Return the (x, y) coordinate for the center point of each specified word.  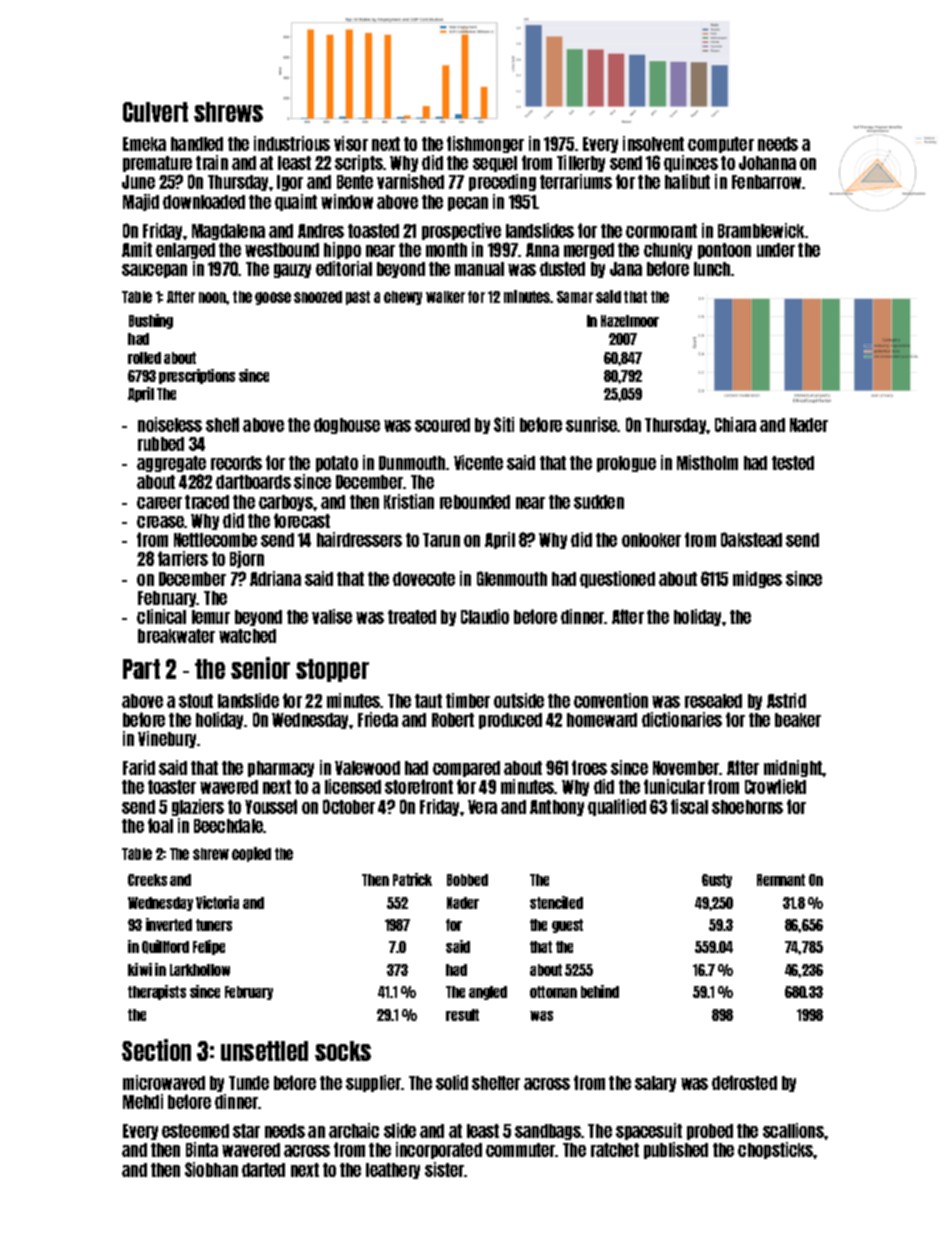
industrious (292, 143)
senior (260, 668)
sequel (495, 164)
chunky (668, 251)
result (462, 1015)
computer (721, 145)
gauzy (292, 271)
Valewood (367, 768)
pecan (468, 204)
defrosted (744, 1082)
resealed (713, 701)
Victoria (217, 902)
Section (156, 1050)
